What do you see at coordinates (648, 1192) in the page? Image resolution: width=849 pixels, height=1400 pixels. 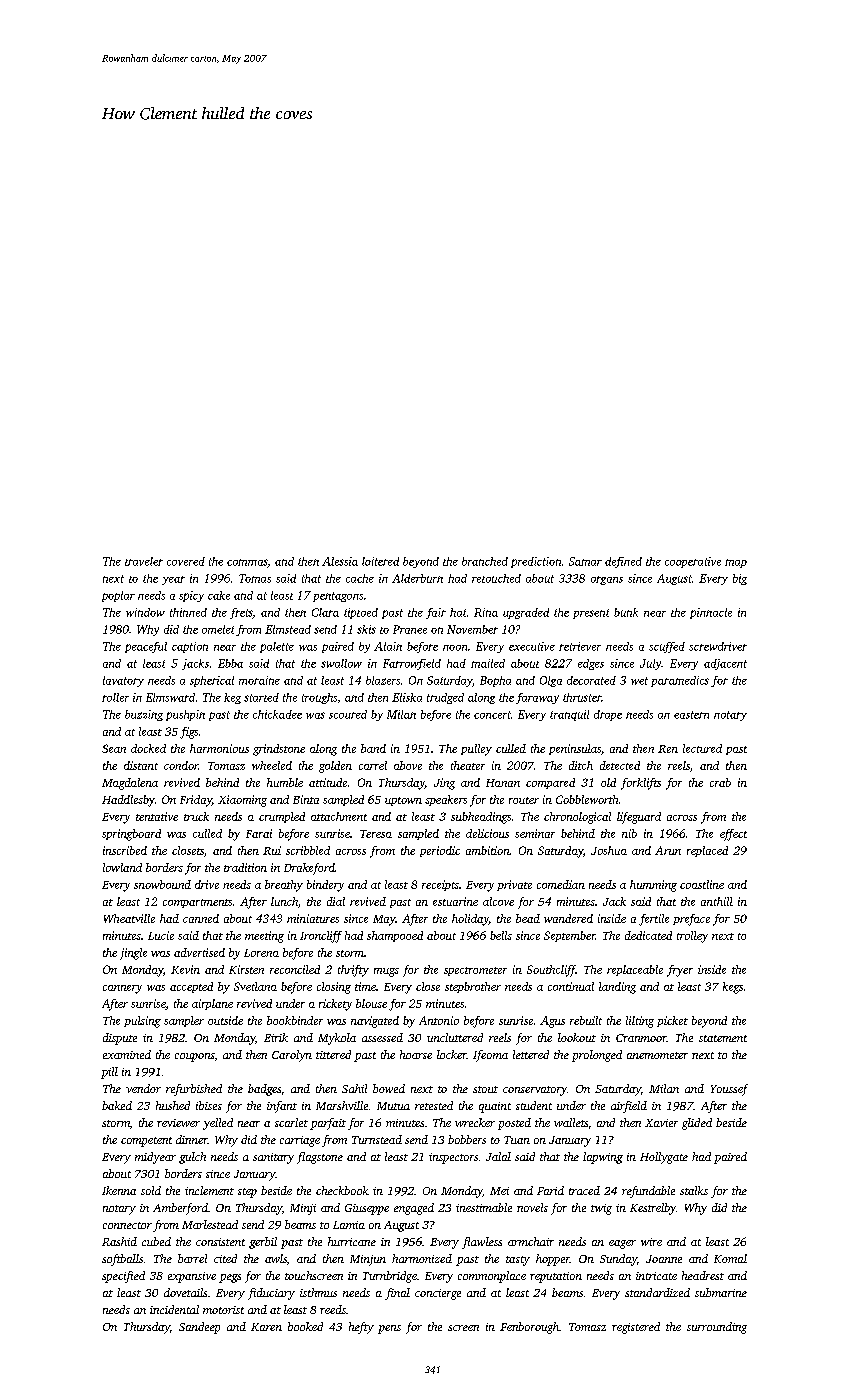 I see `refundable` at bounding box center [648, 1192].
